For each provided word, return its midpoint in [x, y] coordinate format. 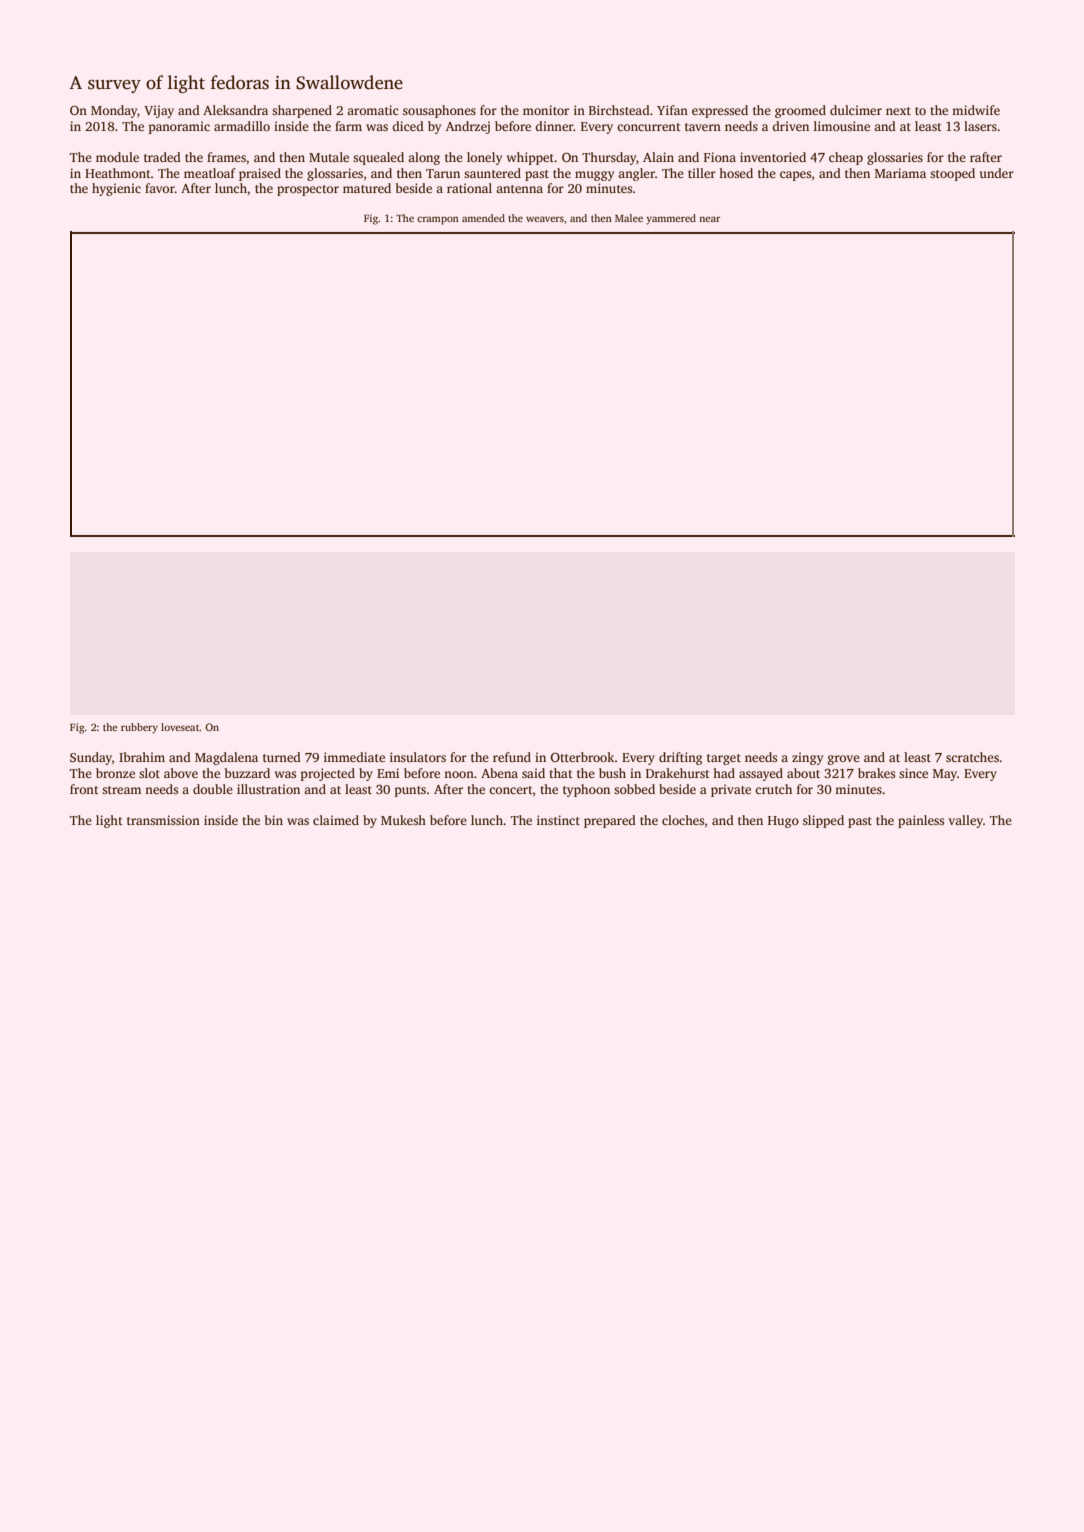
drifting [680, 758]
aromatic [373, 110]
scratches [972, 757]
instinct [558, 820]
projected [328, 774]
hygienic [116, 189]
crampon [438, 220]
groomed [800, 111]
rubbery [139, 728]
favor [160, 188]
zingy [807, 758]
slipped [823, 821]
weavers [545, 219]
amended [483, 218]
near [709, 219]
